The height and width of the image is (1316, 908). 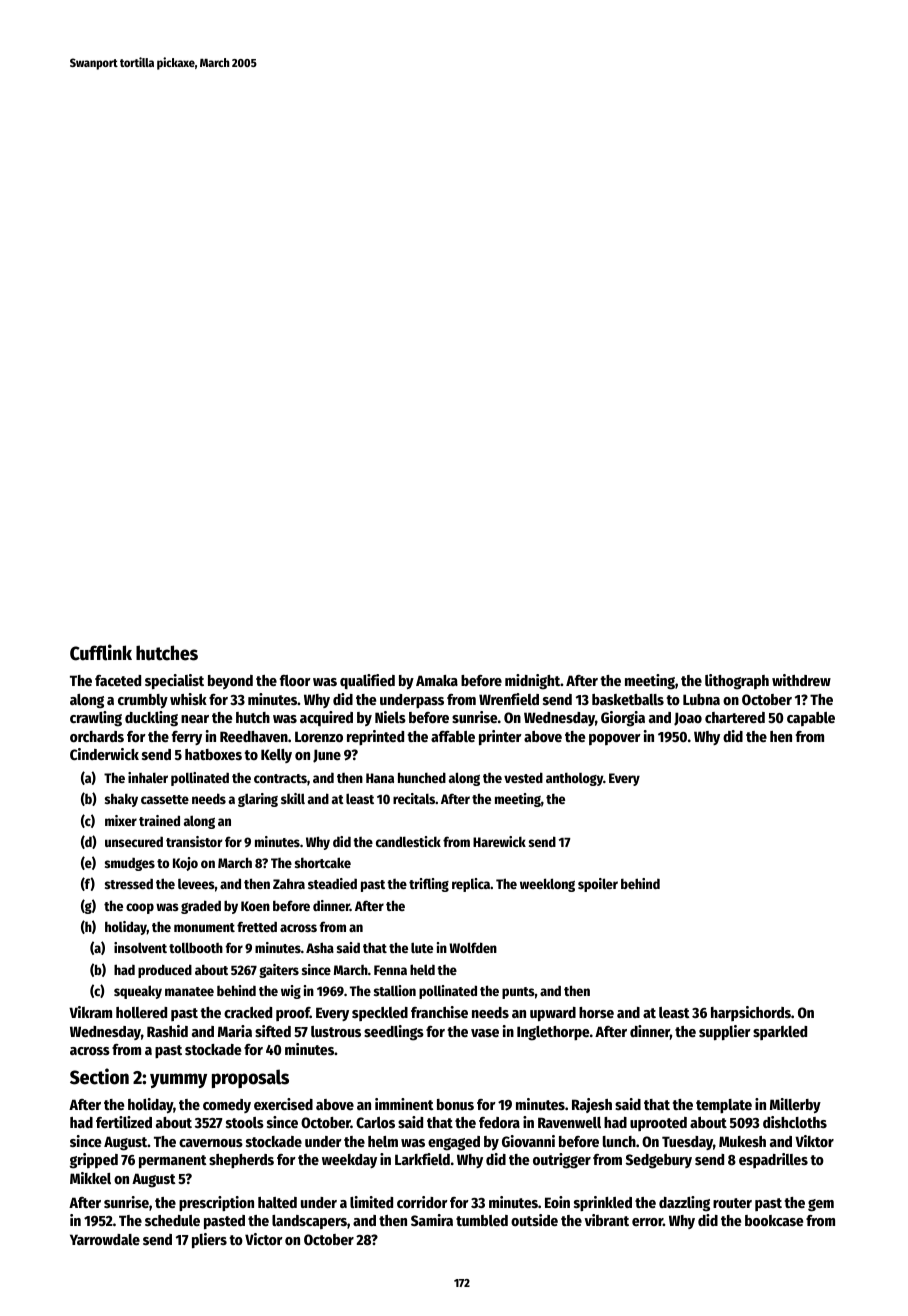 What do you see at coordinates (725, 1033) in the image?
I see `supplier` at bounding box center [725, 1033].
